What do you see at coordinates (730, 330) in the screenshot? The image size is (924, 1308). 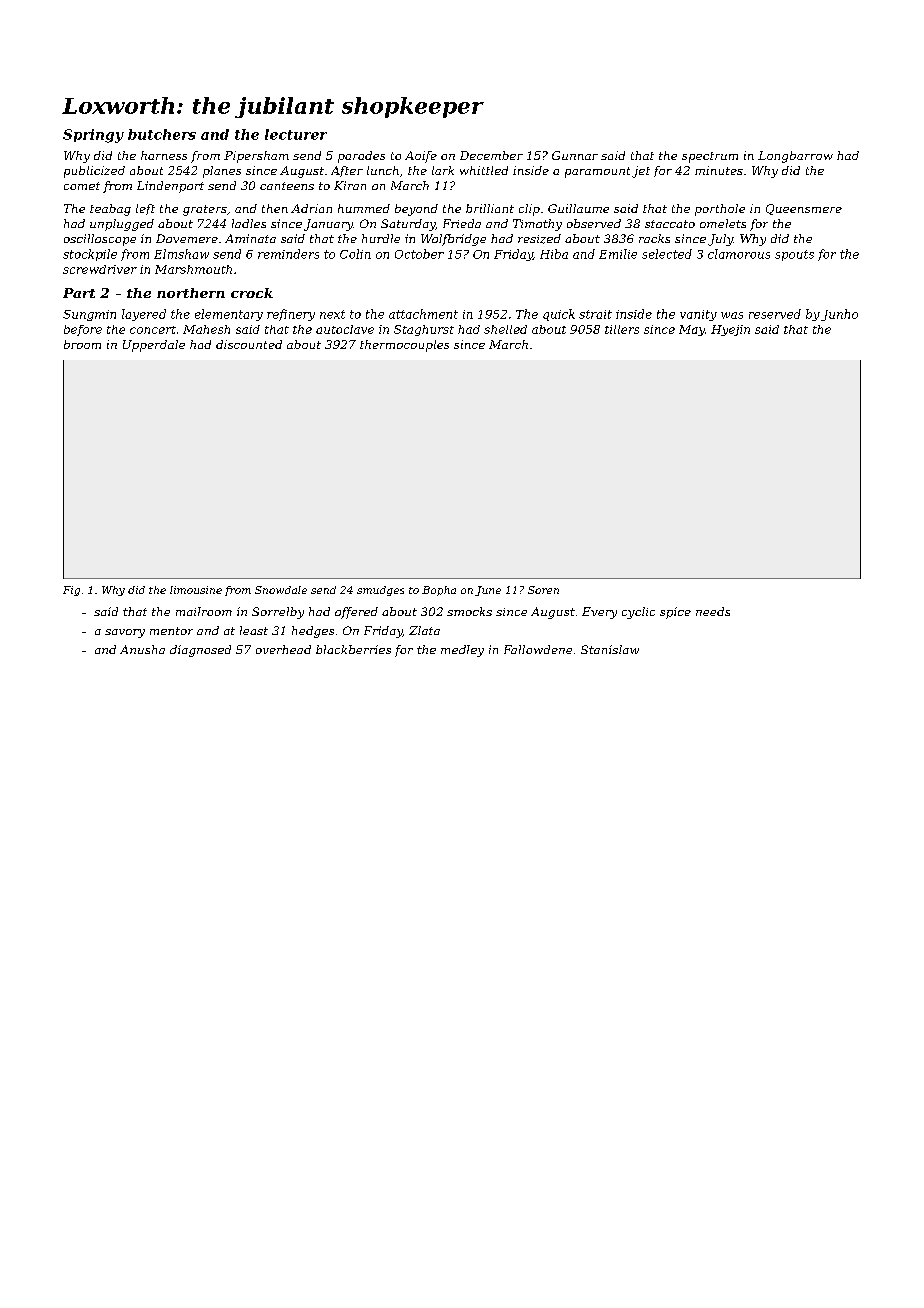 I see `Hyejin` at bounding box center [730, 330].
